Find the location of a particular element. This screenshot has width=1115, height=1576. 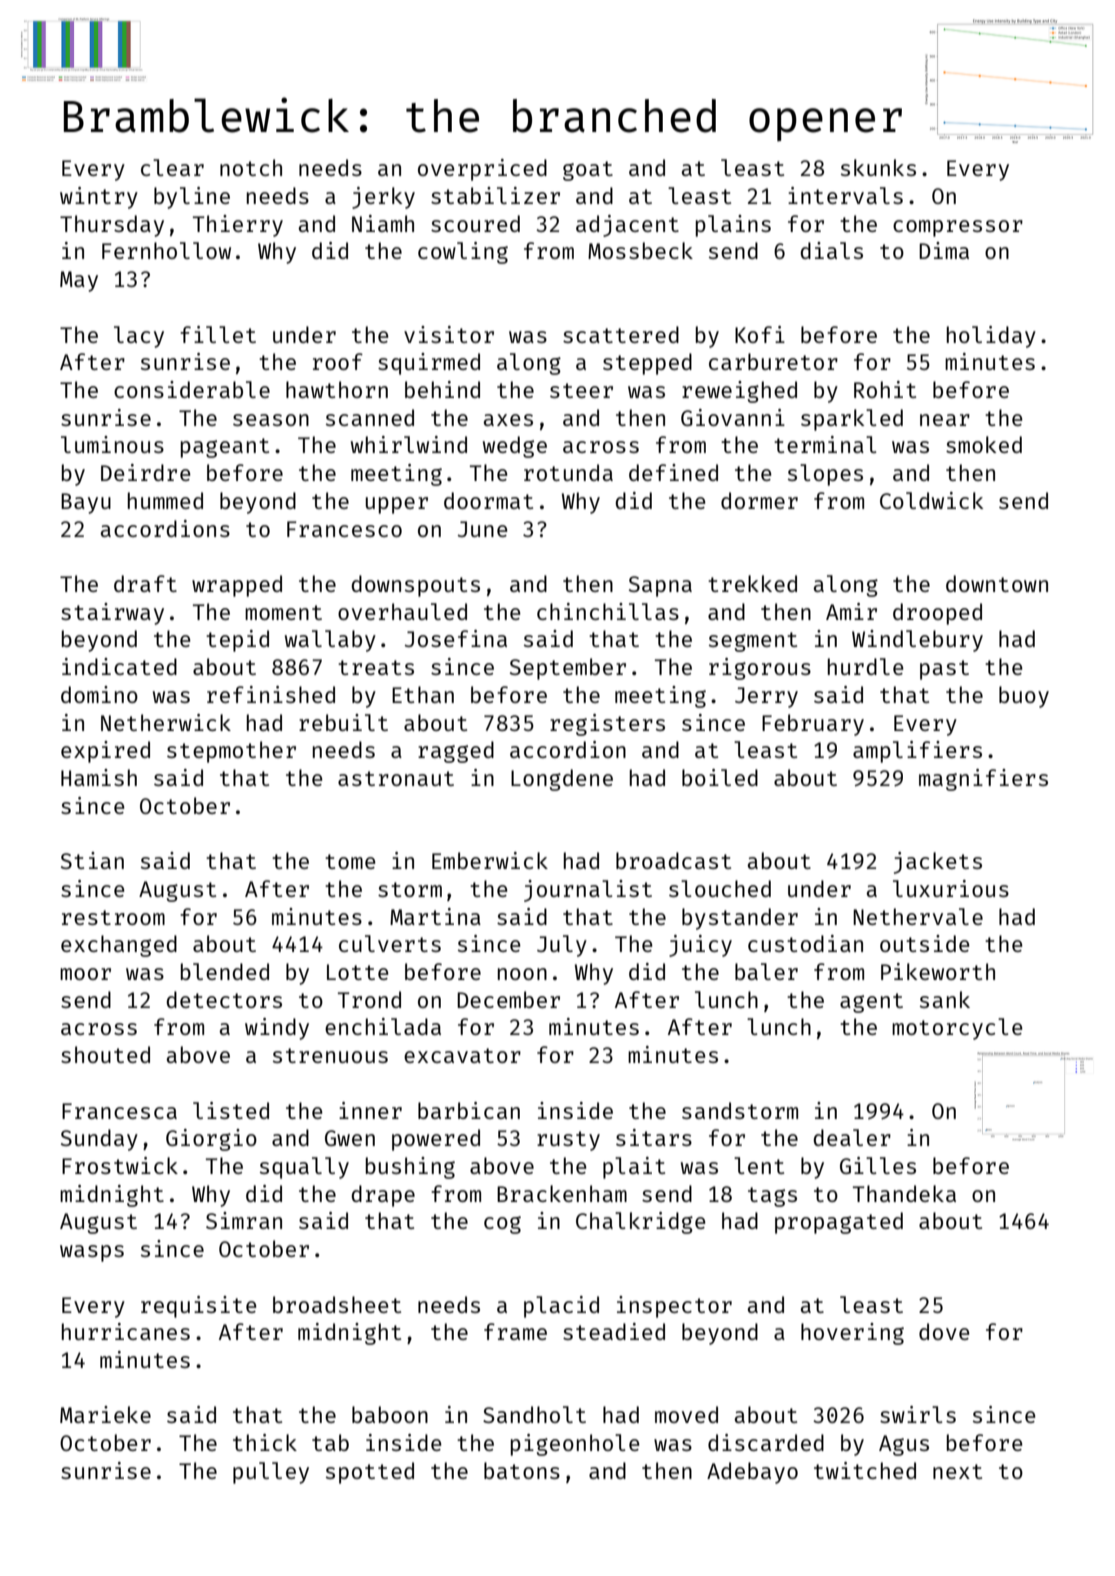

pulley is located at coordinates (271, 1473).
